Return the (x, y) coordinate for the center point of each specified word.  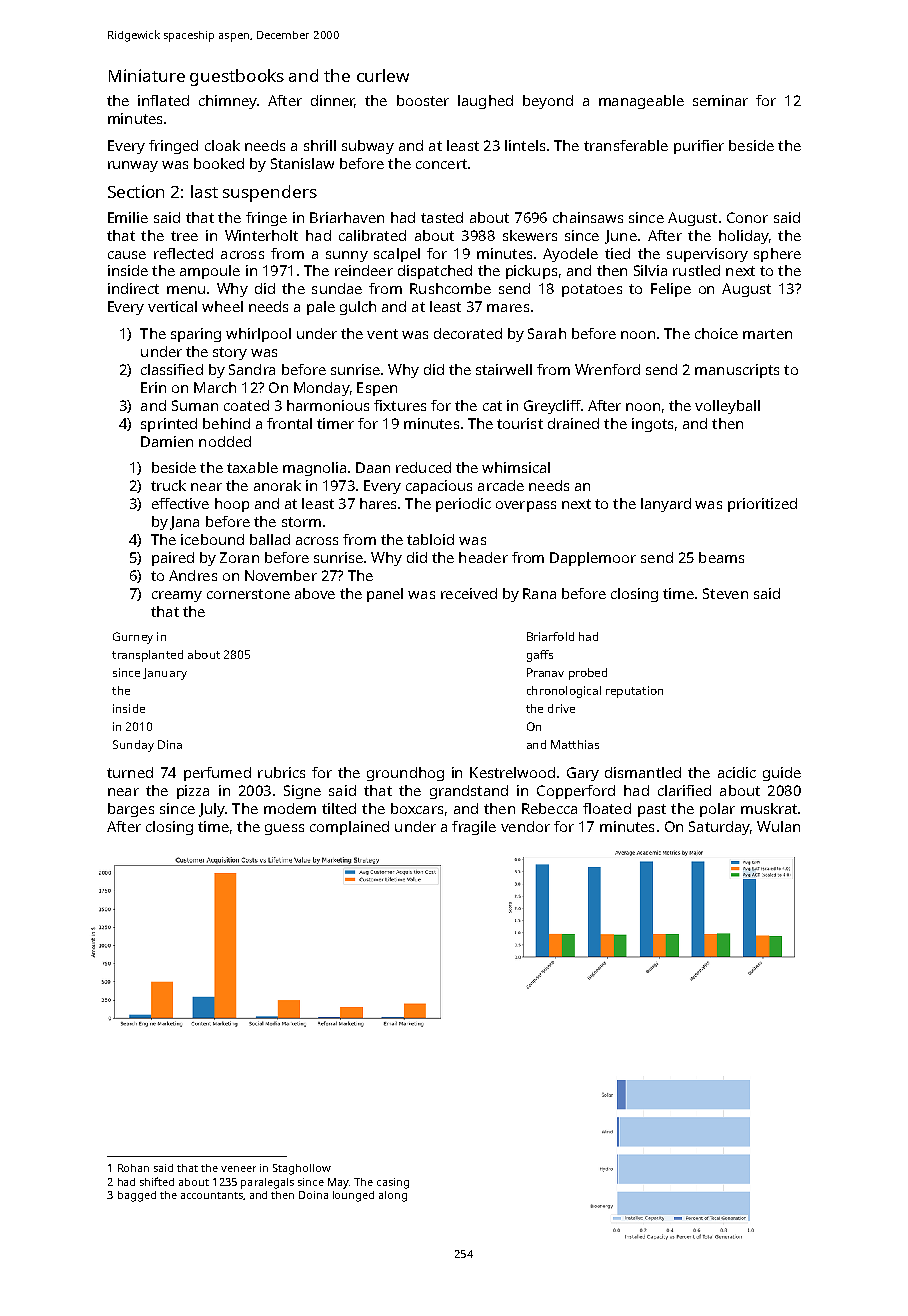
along (393, 1196)
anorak (277, 485)
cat (492, 406)
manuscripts (737, 371)
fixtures (400, 405)
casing (393, 1183)
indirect (133, 288)
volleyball (727, 407)
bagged (137, 1196)
